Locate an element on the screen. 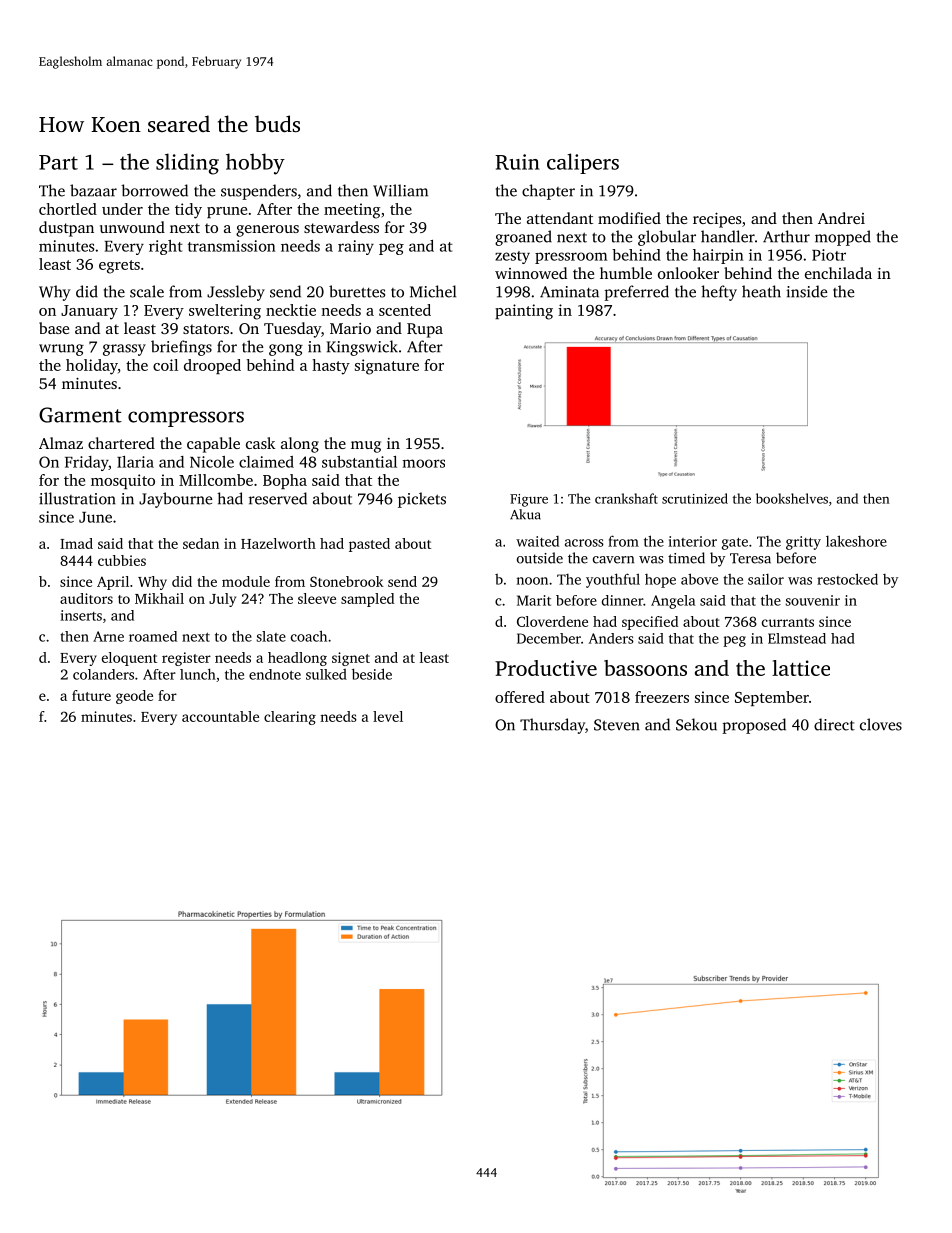 Image resolution: width=952 pixels, height=1233 pixels. signature is located at coordinates (387, 367).
